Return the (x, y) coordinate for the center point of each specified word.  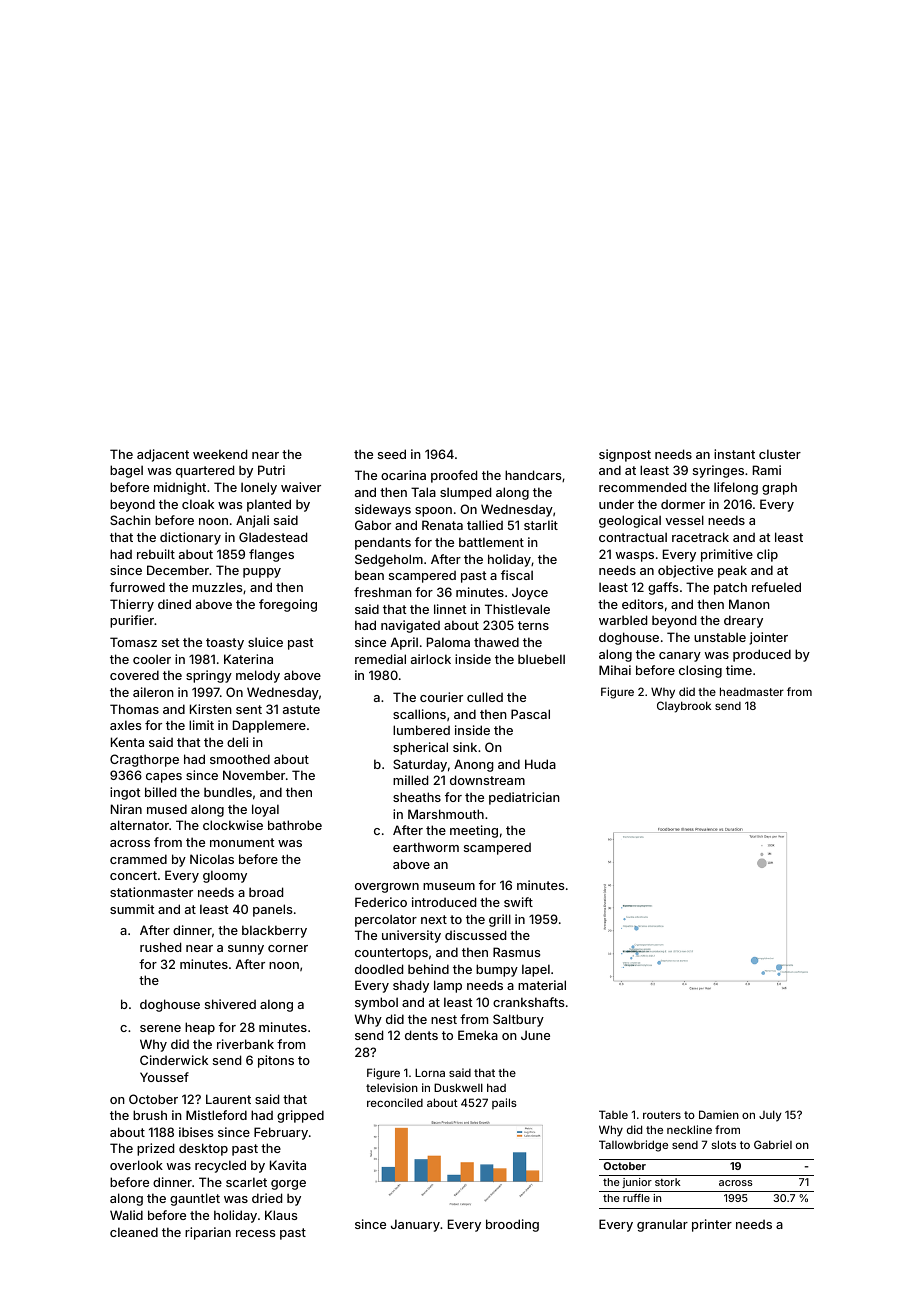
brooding (512, 1225)
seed (392, 454)
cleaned (134, 1232)
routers (662, 1115)
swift (518, 902)
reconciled (395, 1102)
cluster (780, 454)
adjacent (163, 455)
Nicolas (212, 859)
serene (160, 1028)
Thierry (132, 605)
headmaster (752, 691)
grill (500, 920)
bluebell (541, 659)
